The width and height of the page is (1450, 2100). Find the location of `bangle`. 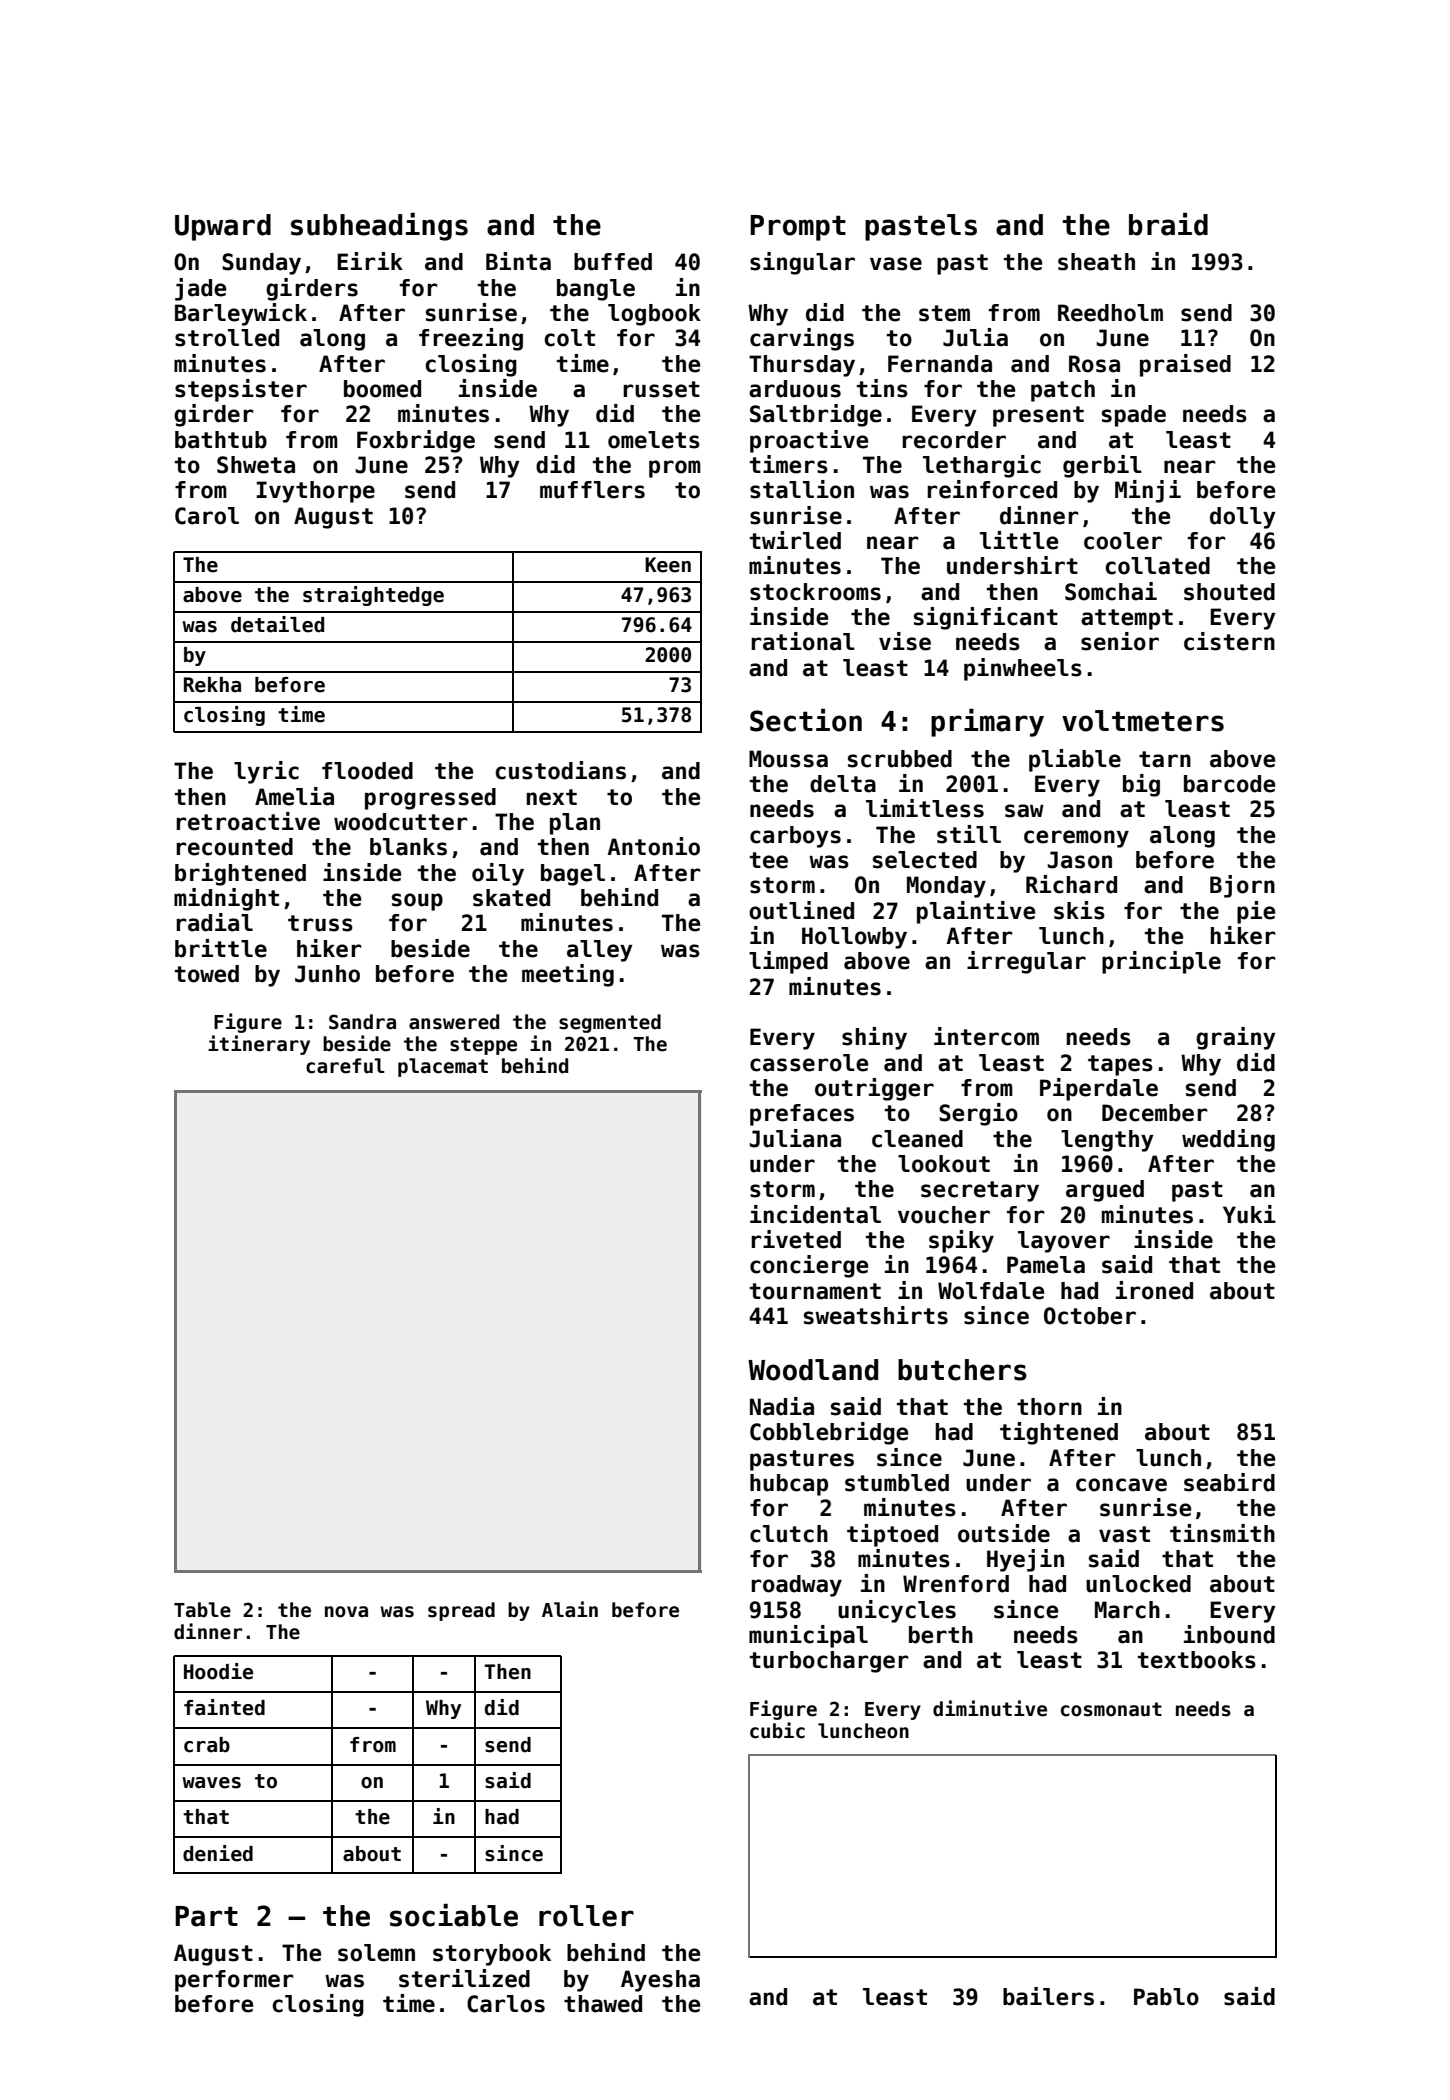

bangle is located at coordinates (596, 290).
